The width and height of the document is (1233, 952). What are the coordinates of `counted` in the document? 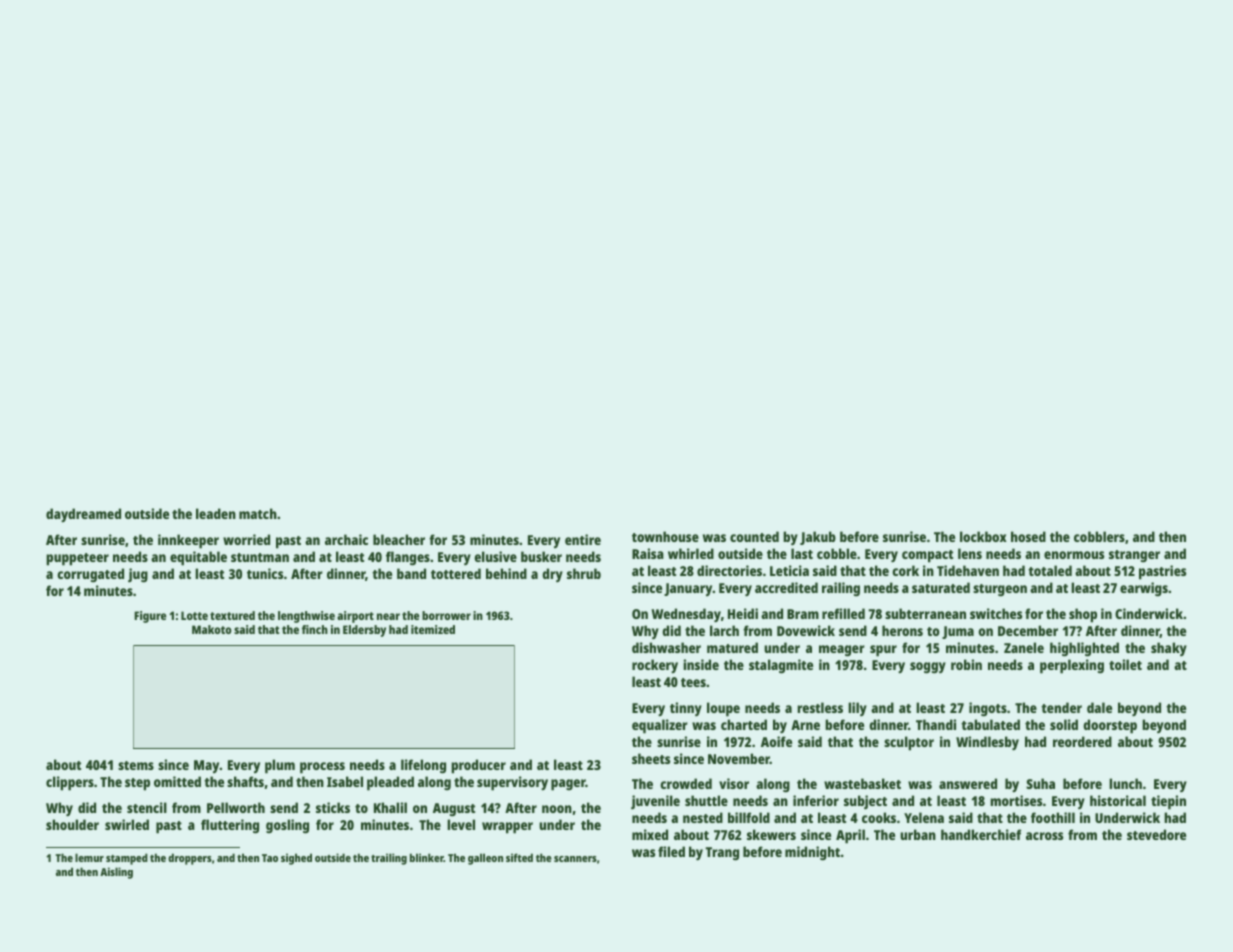 It's located at (754, 536).
